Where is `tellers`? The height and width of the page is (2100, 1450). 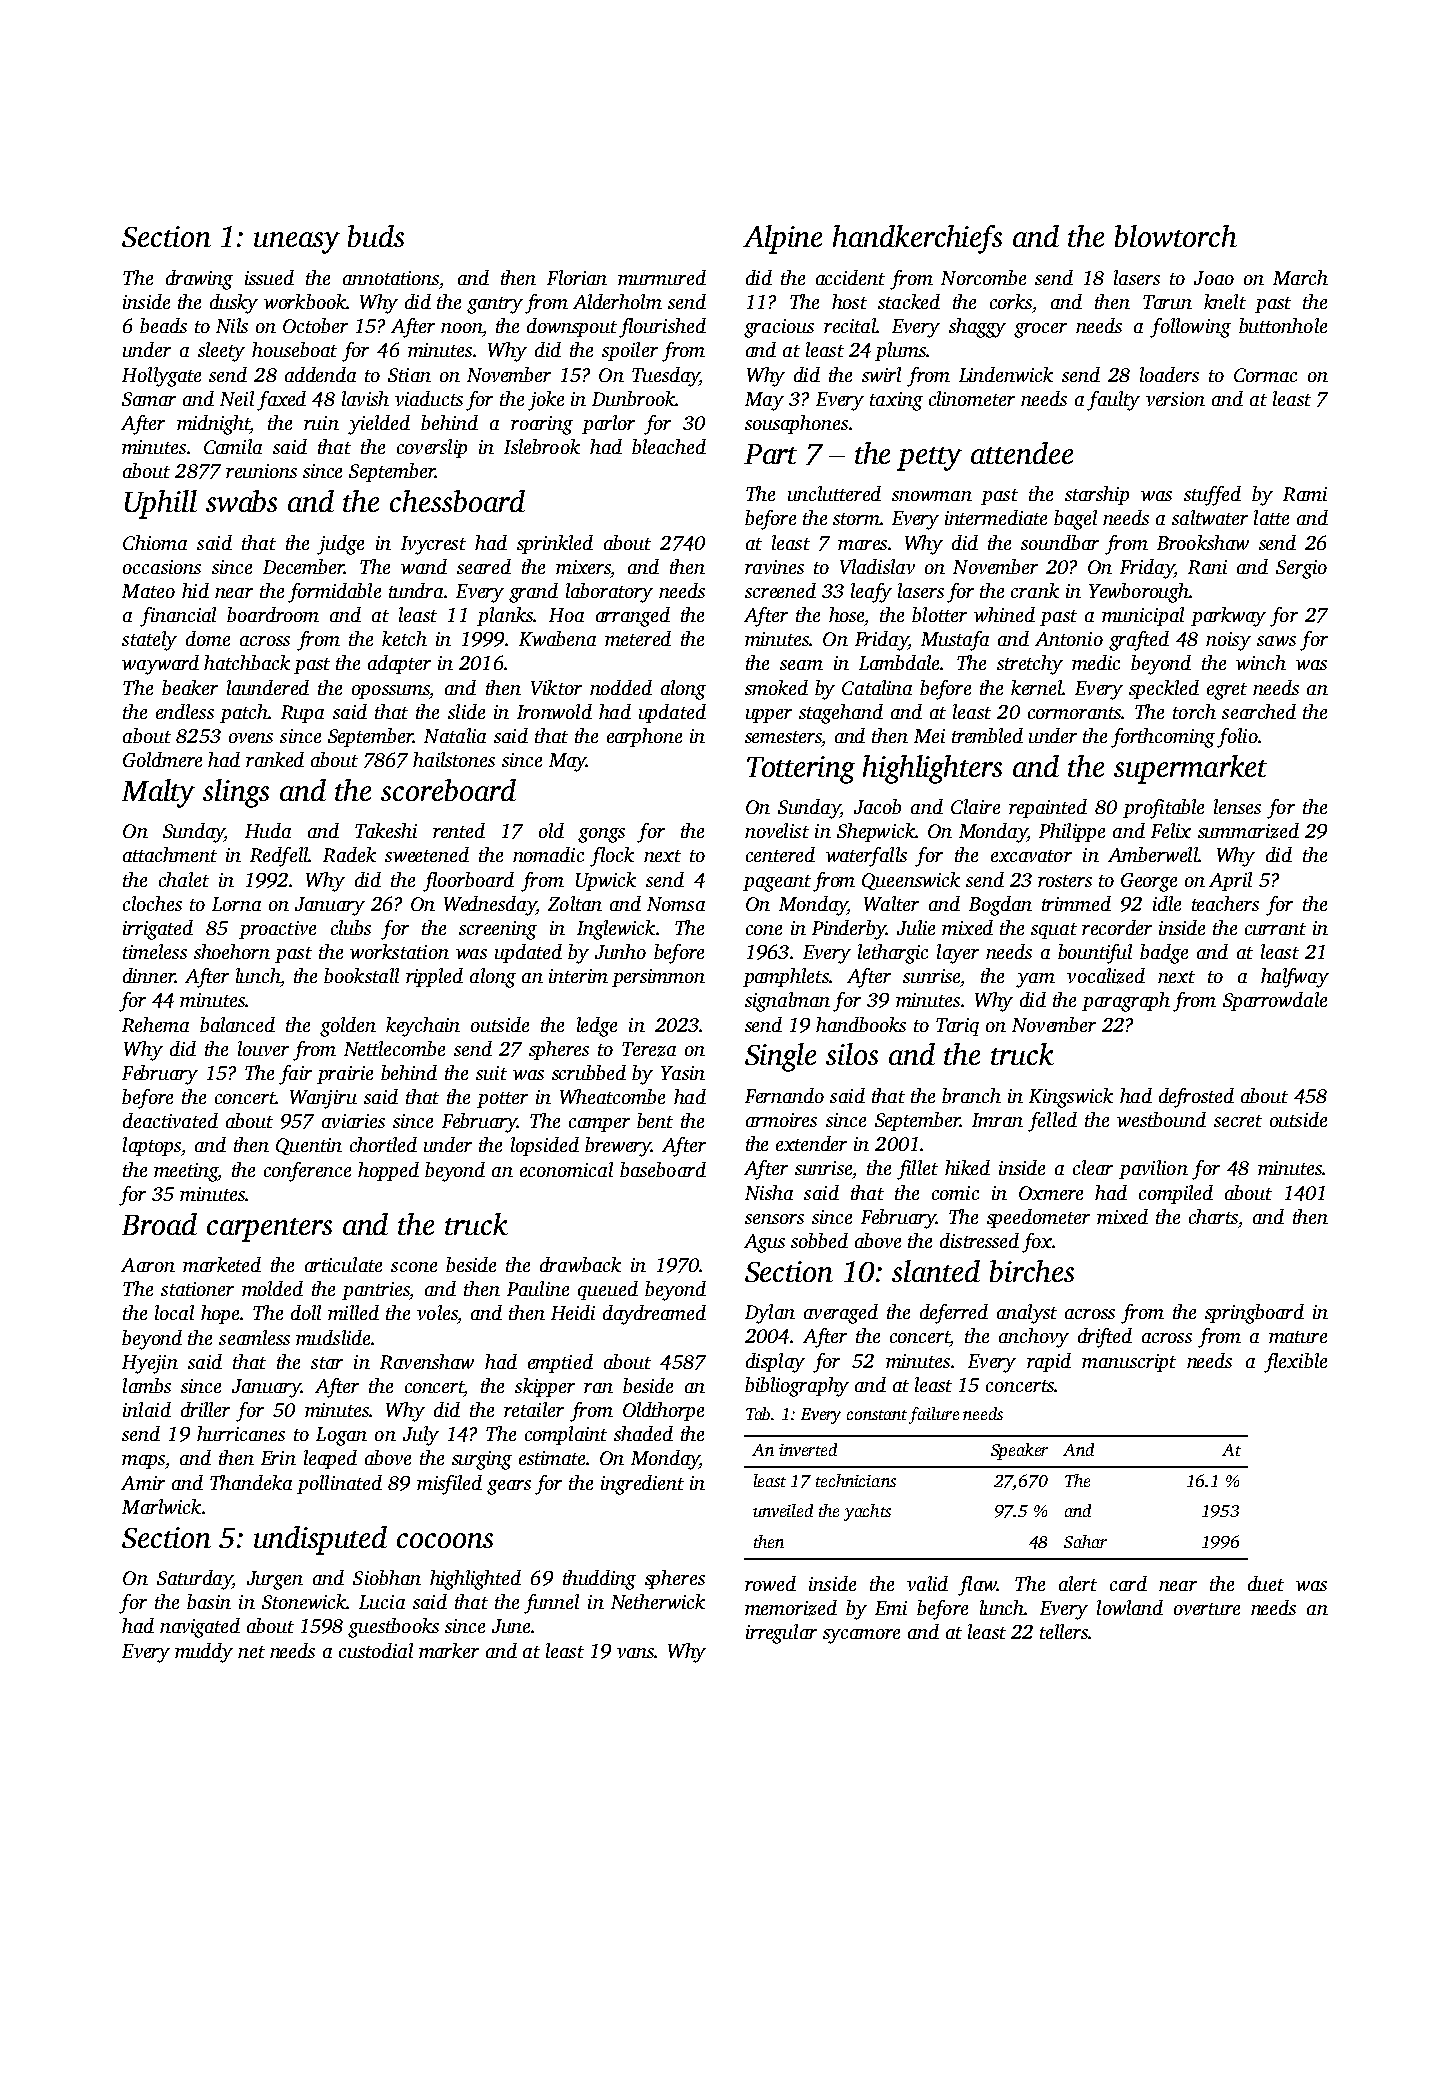 tellers is located at coordinates (1064, 1631).
